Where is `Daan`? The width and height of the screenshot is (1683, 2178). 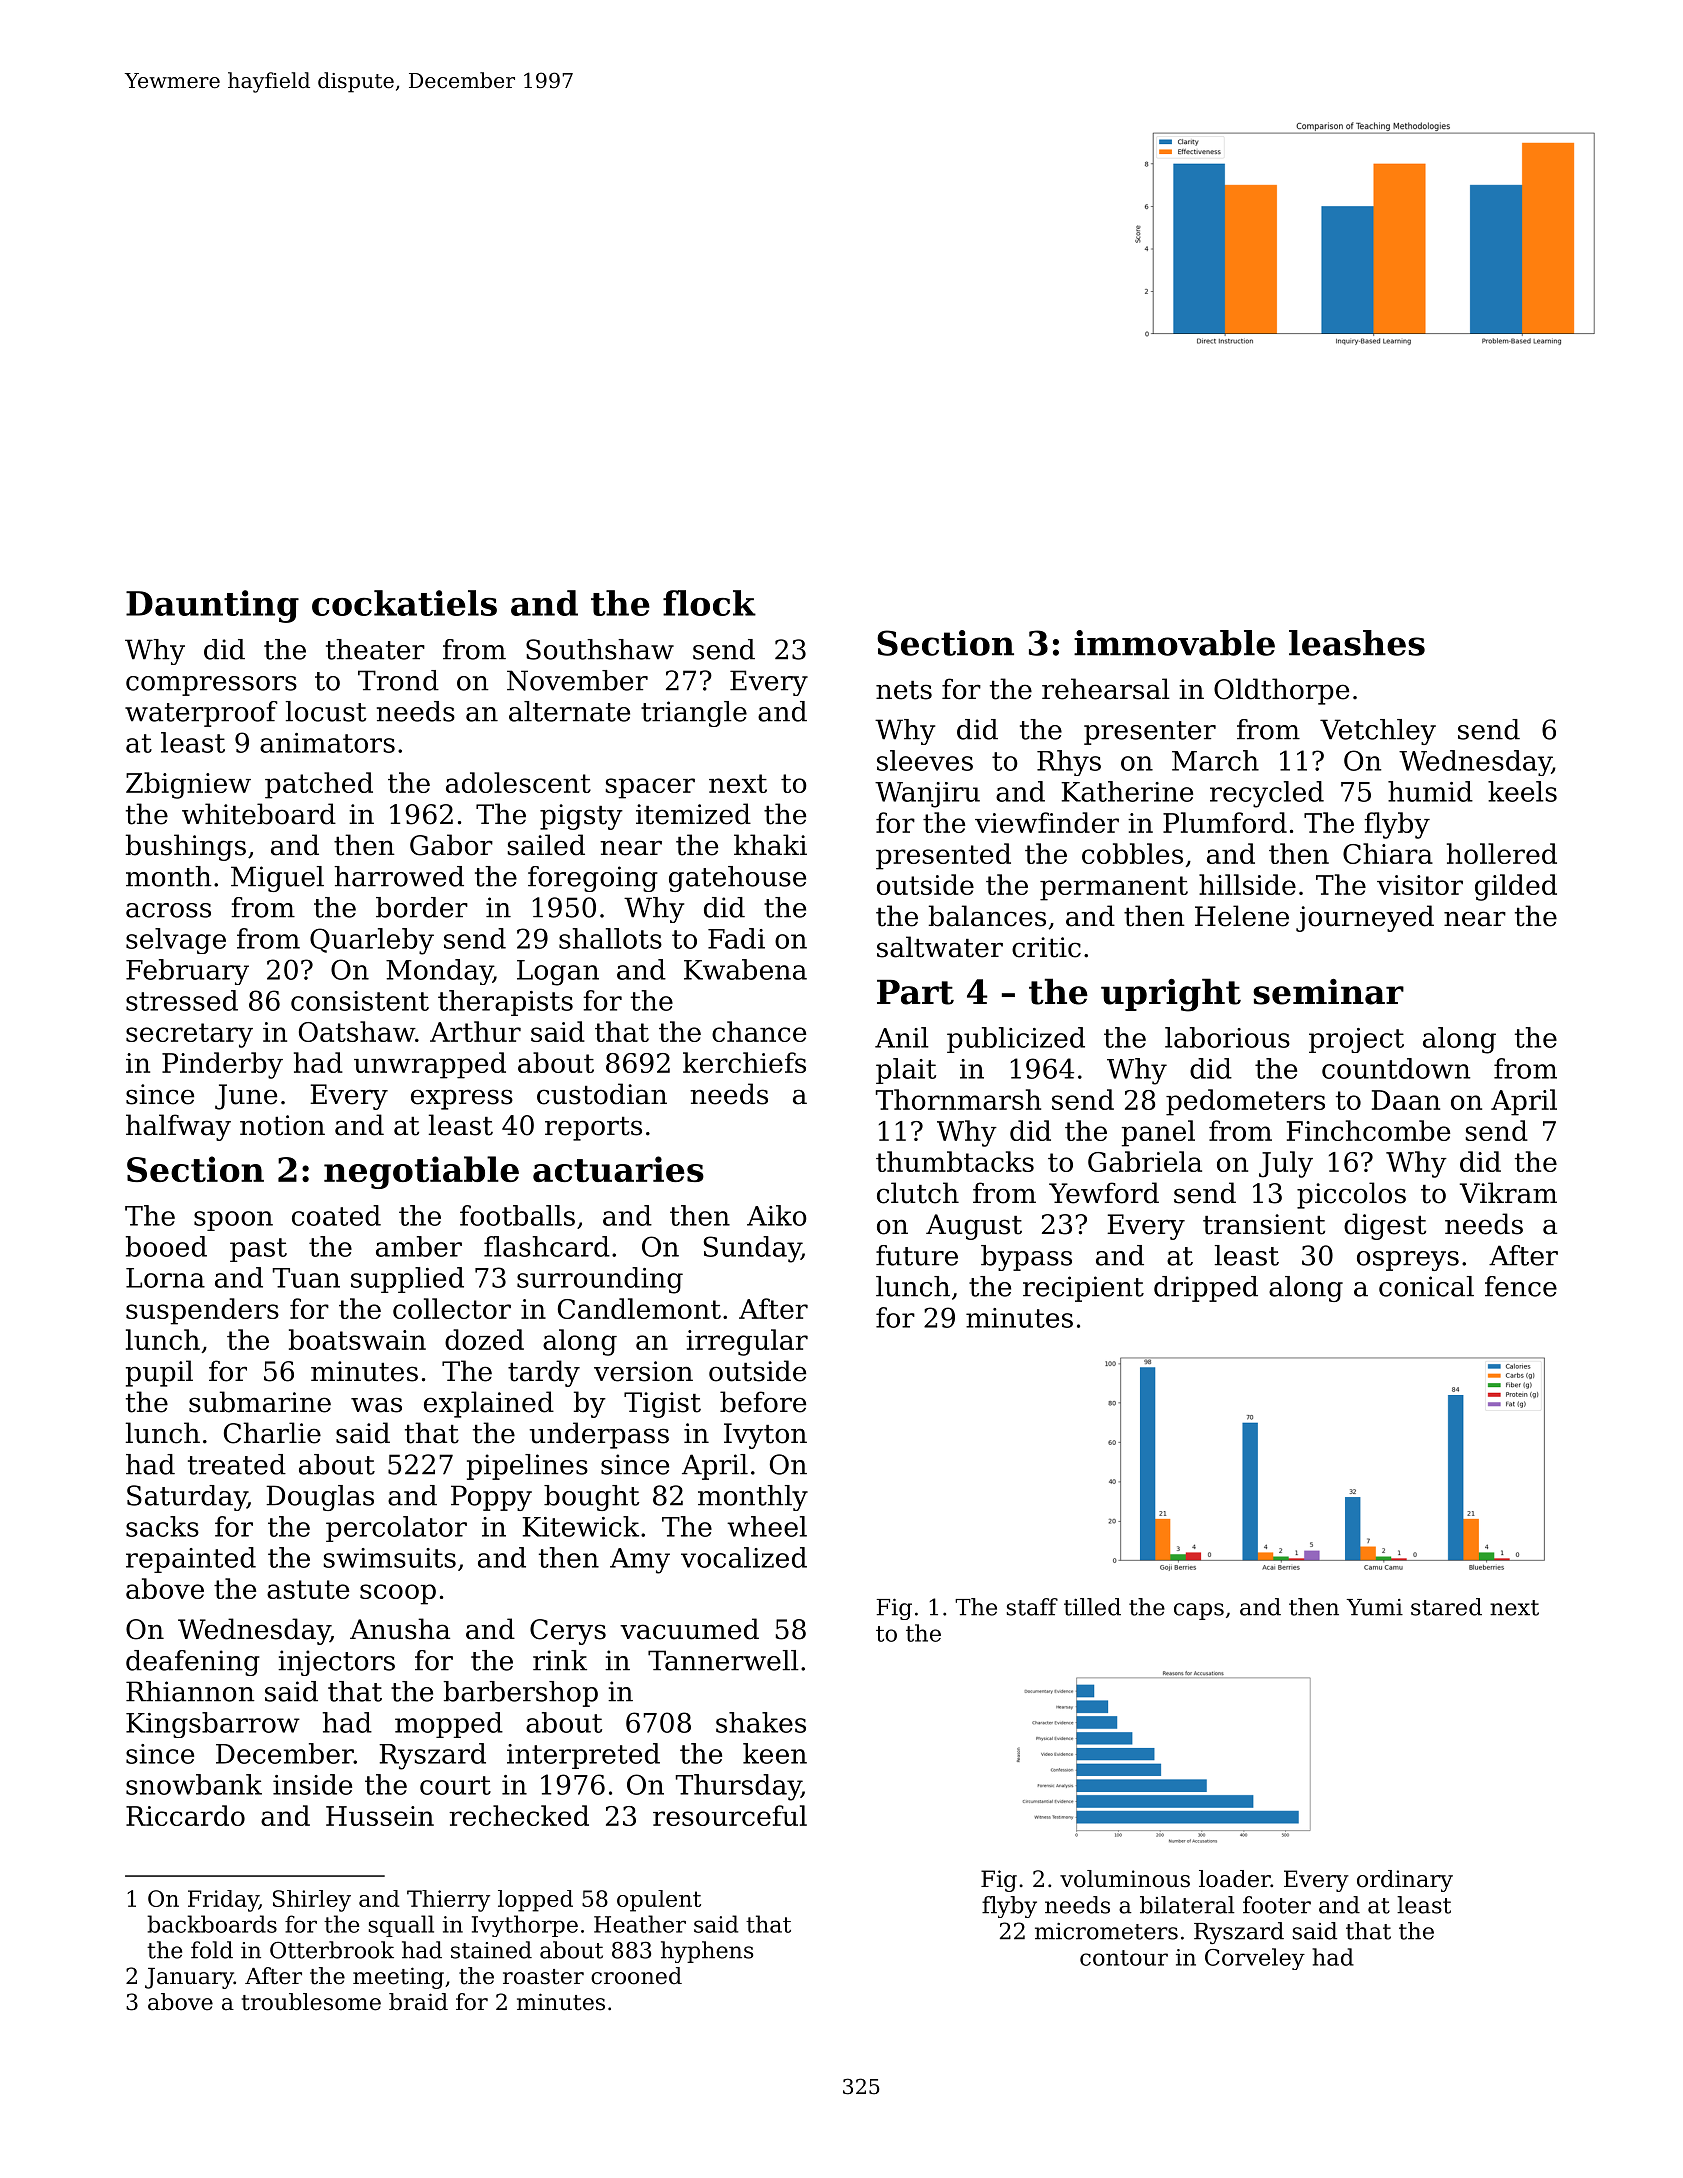 Daan is located at coordinates (1406, 1100).
